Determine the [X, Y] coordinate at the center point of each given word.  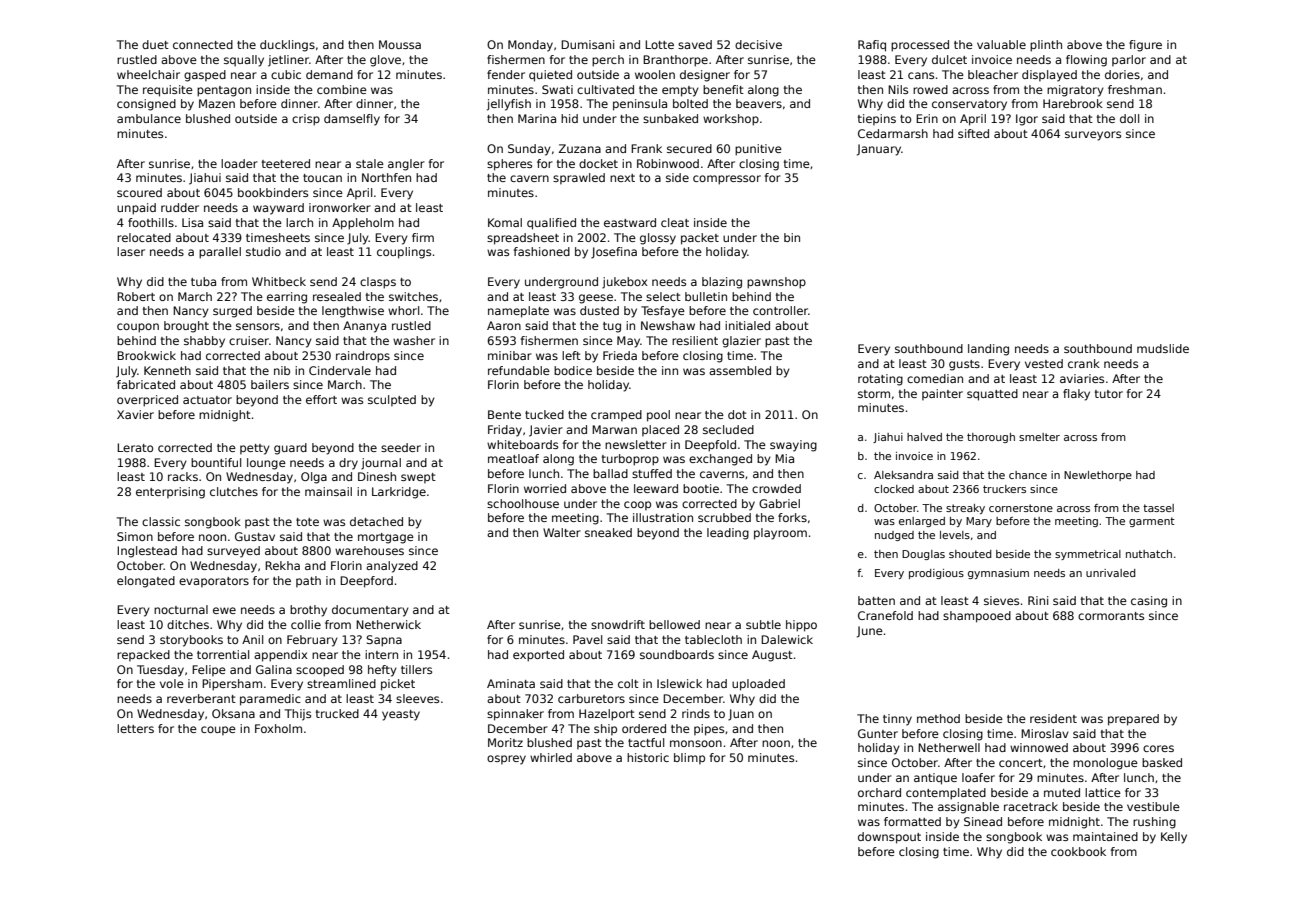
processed [920, 46]
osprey [506, 760]
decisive [758, 44]
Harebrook [1073, 103]
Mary [979, 522]
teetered [286, 163]
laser [131, 251]
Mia [784, 458]
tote [307, 522]
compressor [727, 180]
